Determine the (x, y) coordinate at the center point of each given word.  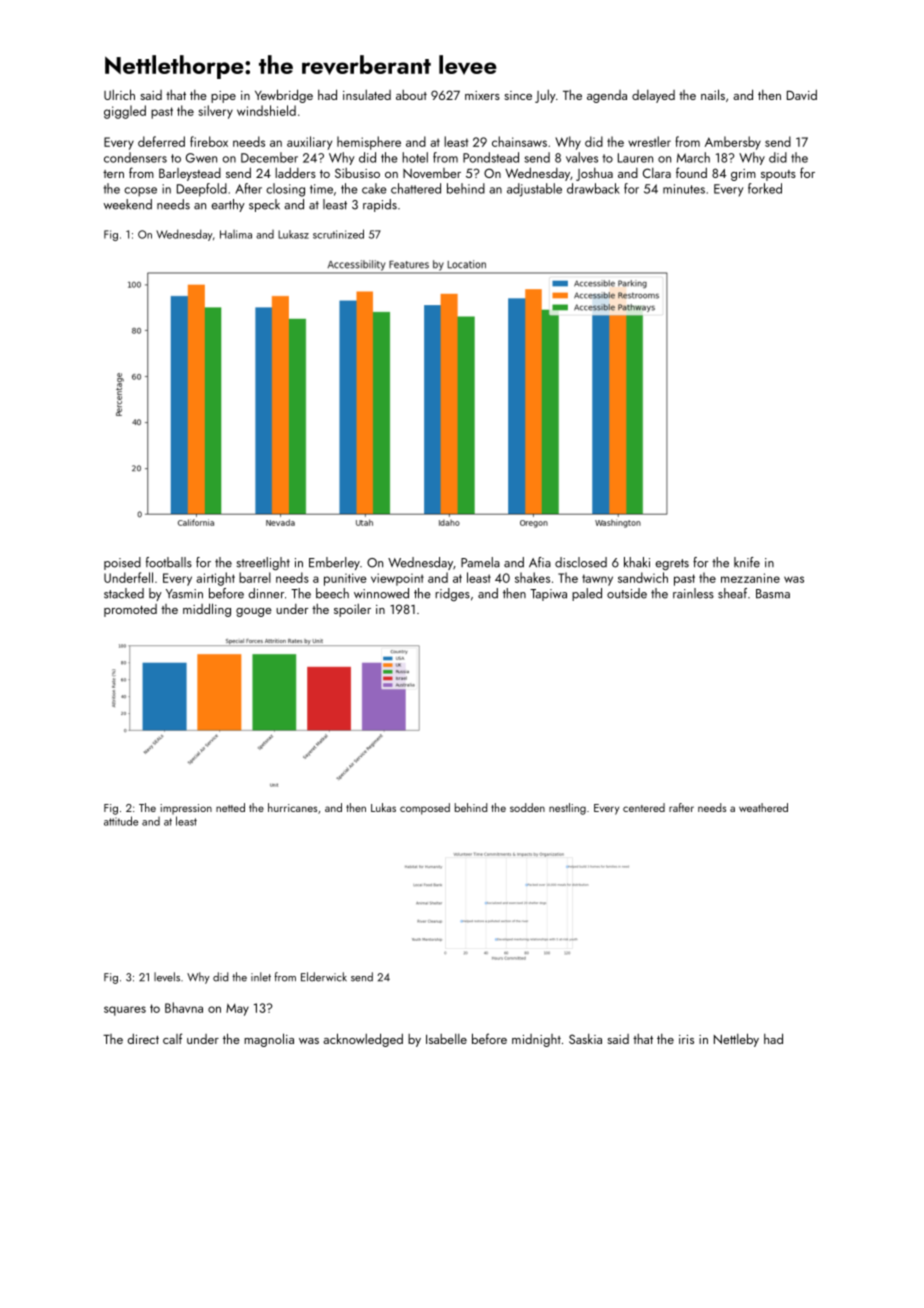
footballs (169, 562)
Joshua (594, 174)
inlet (261, 977)
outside (627, 593)
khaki (637, 562)
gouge (254, 612)
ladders (295, 172)
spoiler (352, 610)
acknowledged (363, 1040)
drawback (593, 188)
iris (686, 1039)
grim (743, 175)
